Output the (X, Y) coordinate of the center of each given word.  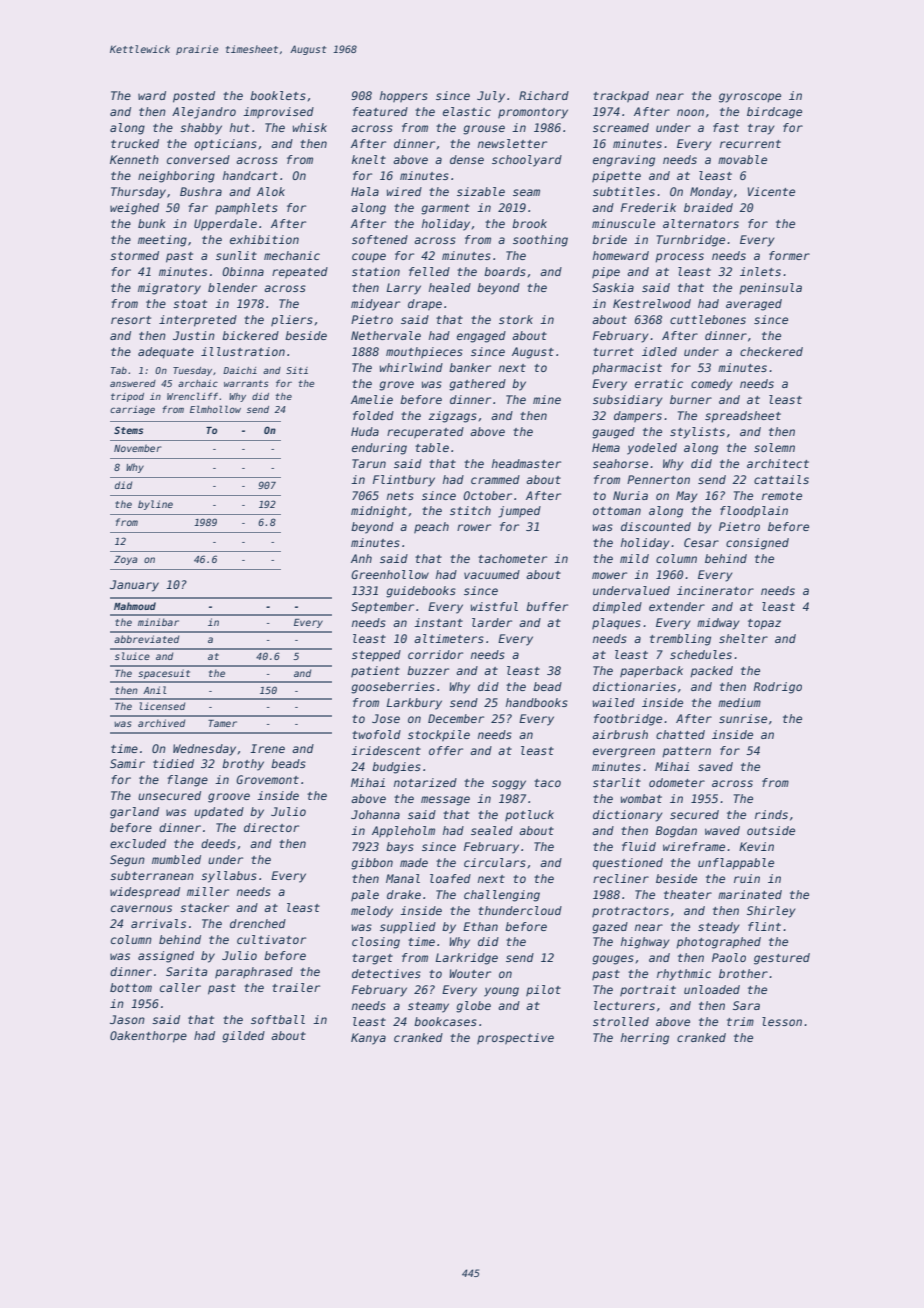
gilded (243, 1037)
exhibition (264, 239)
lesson (782, 1021)
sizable (481, 191)
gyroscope (750, 98)
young (501, 992)
